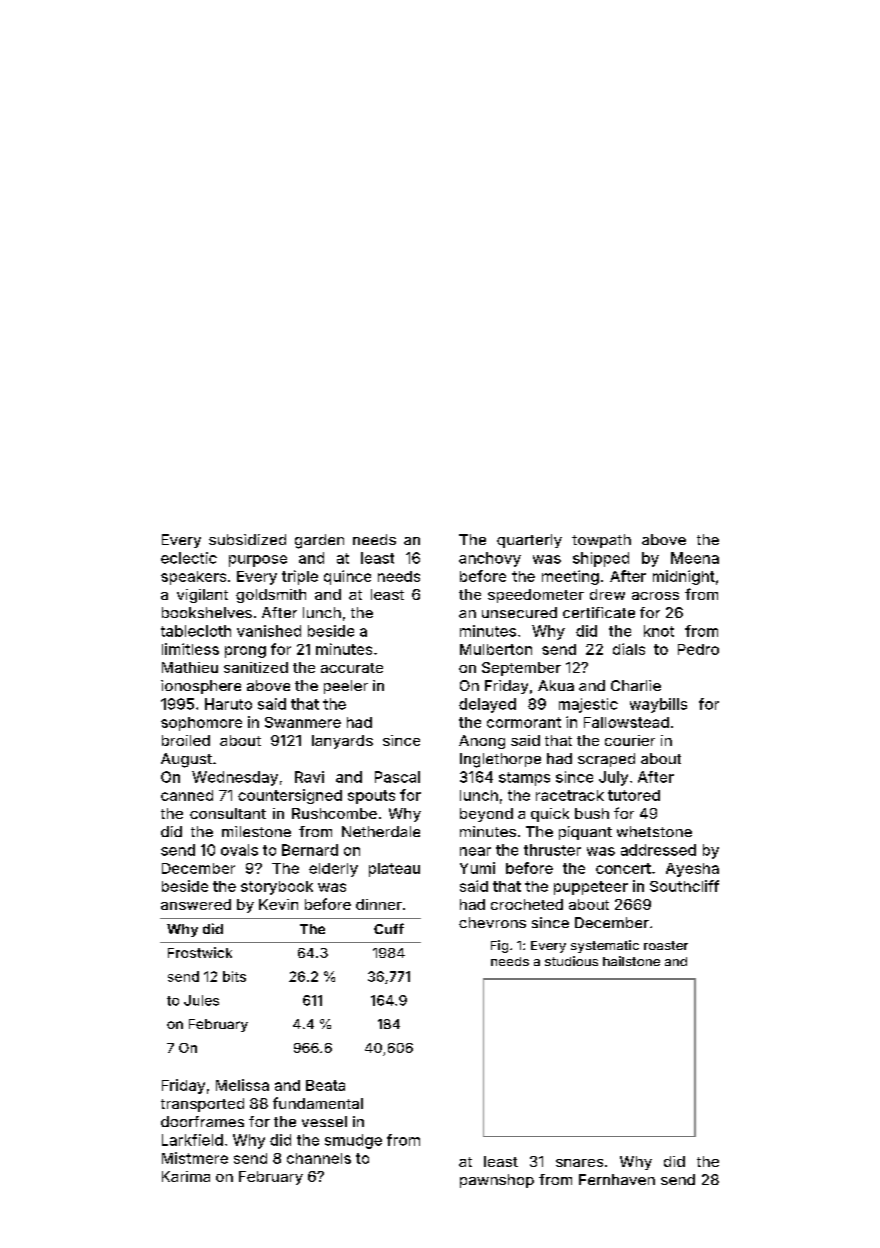 The image size is (880, 1248). I want to click on meeting, so click(570, 577).
